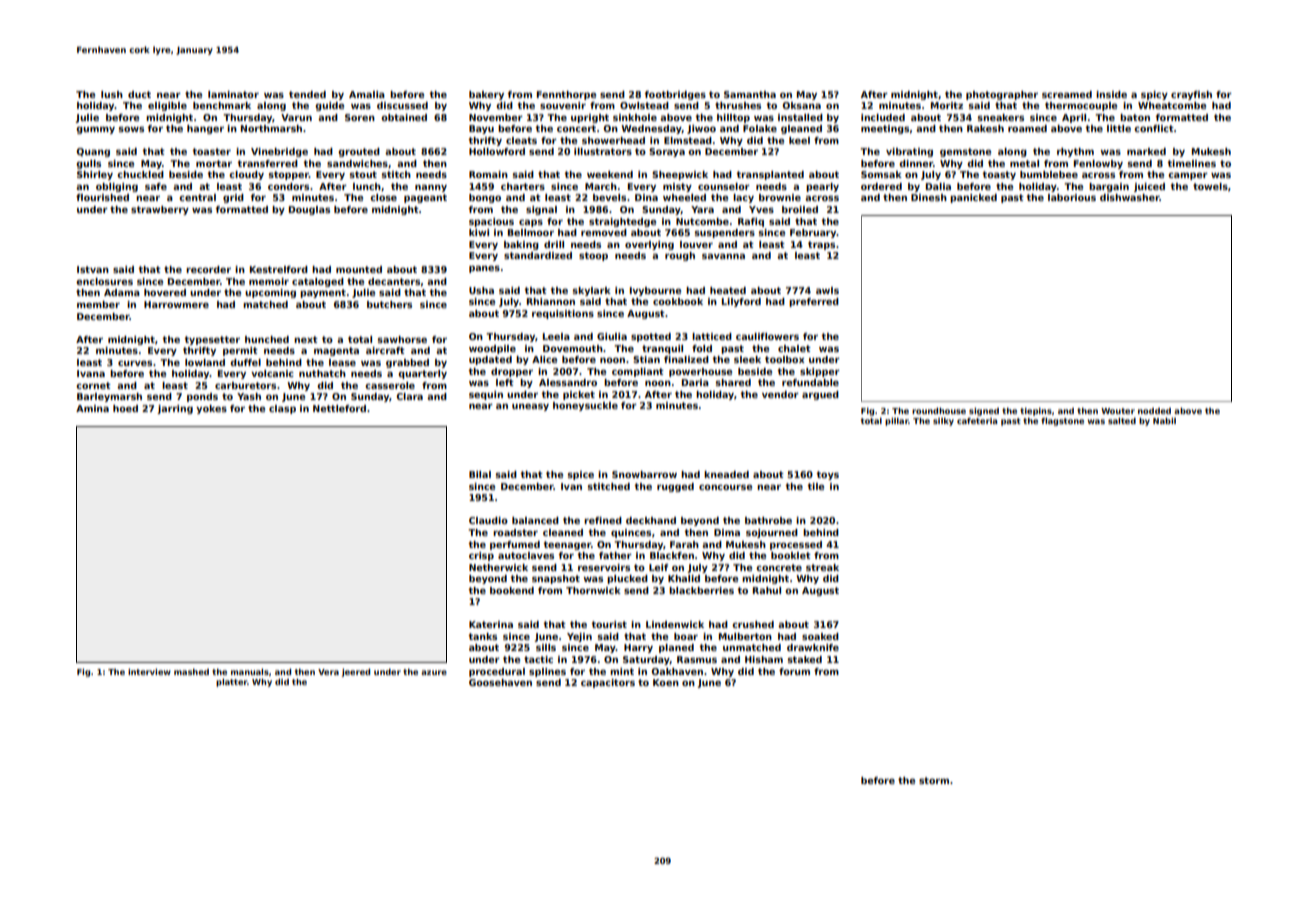 This screenshot has width=1308, height=924. I want to click on straightedge, so click(622, 222).
